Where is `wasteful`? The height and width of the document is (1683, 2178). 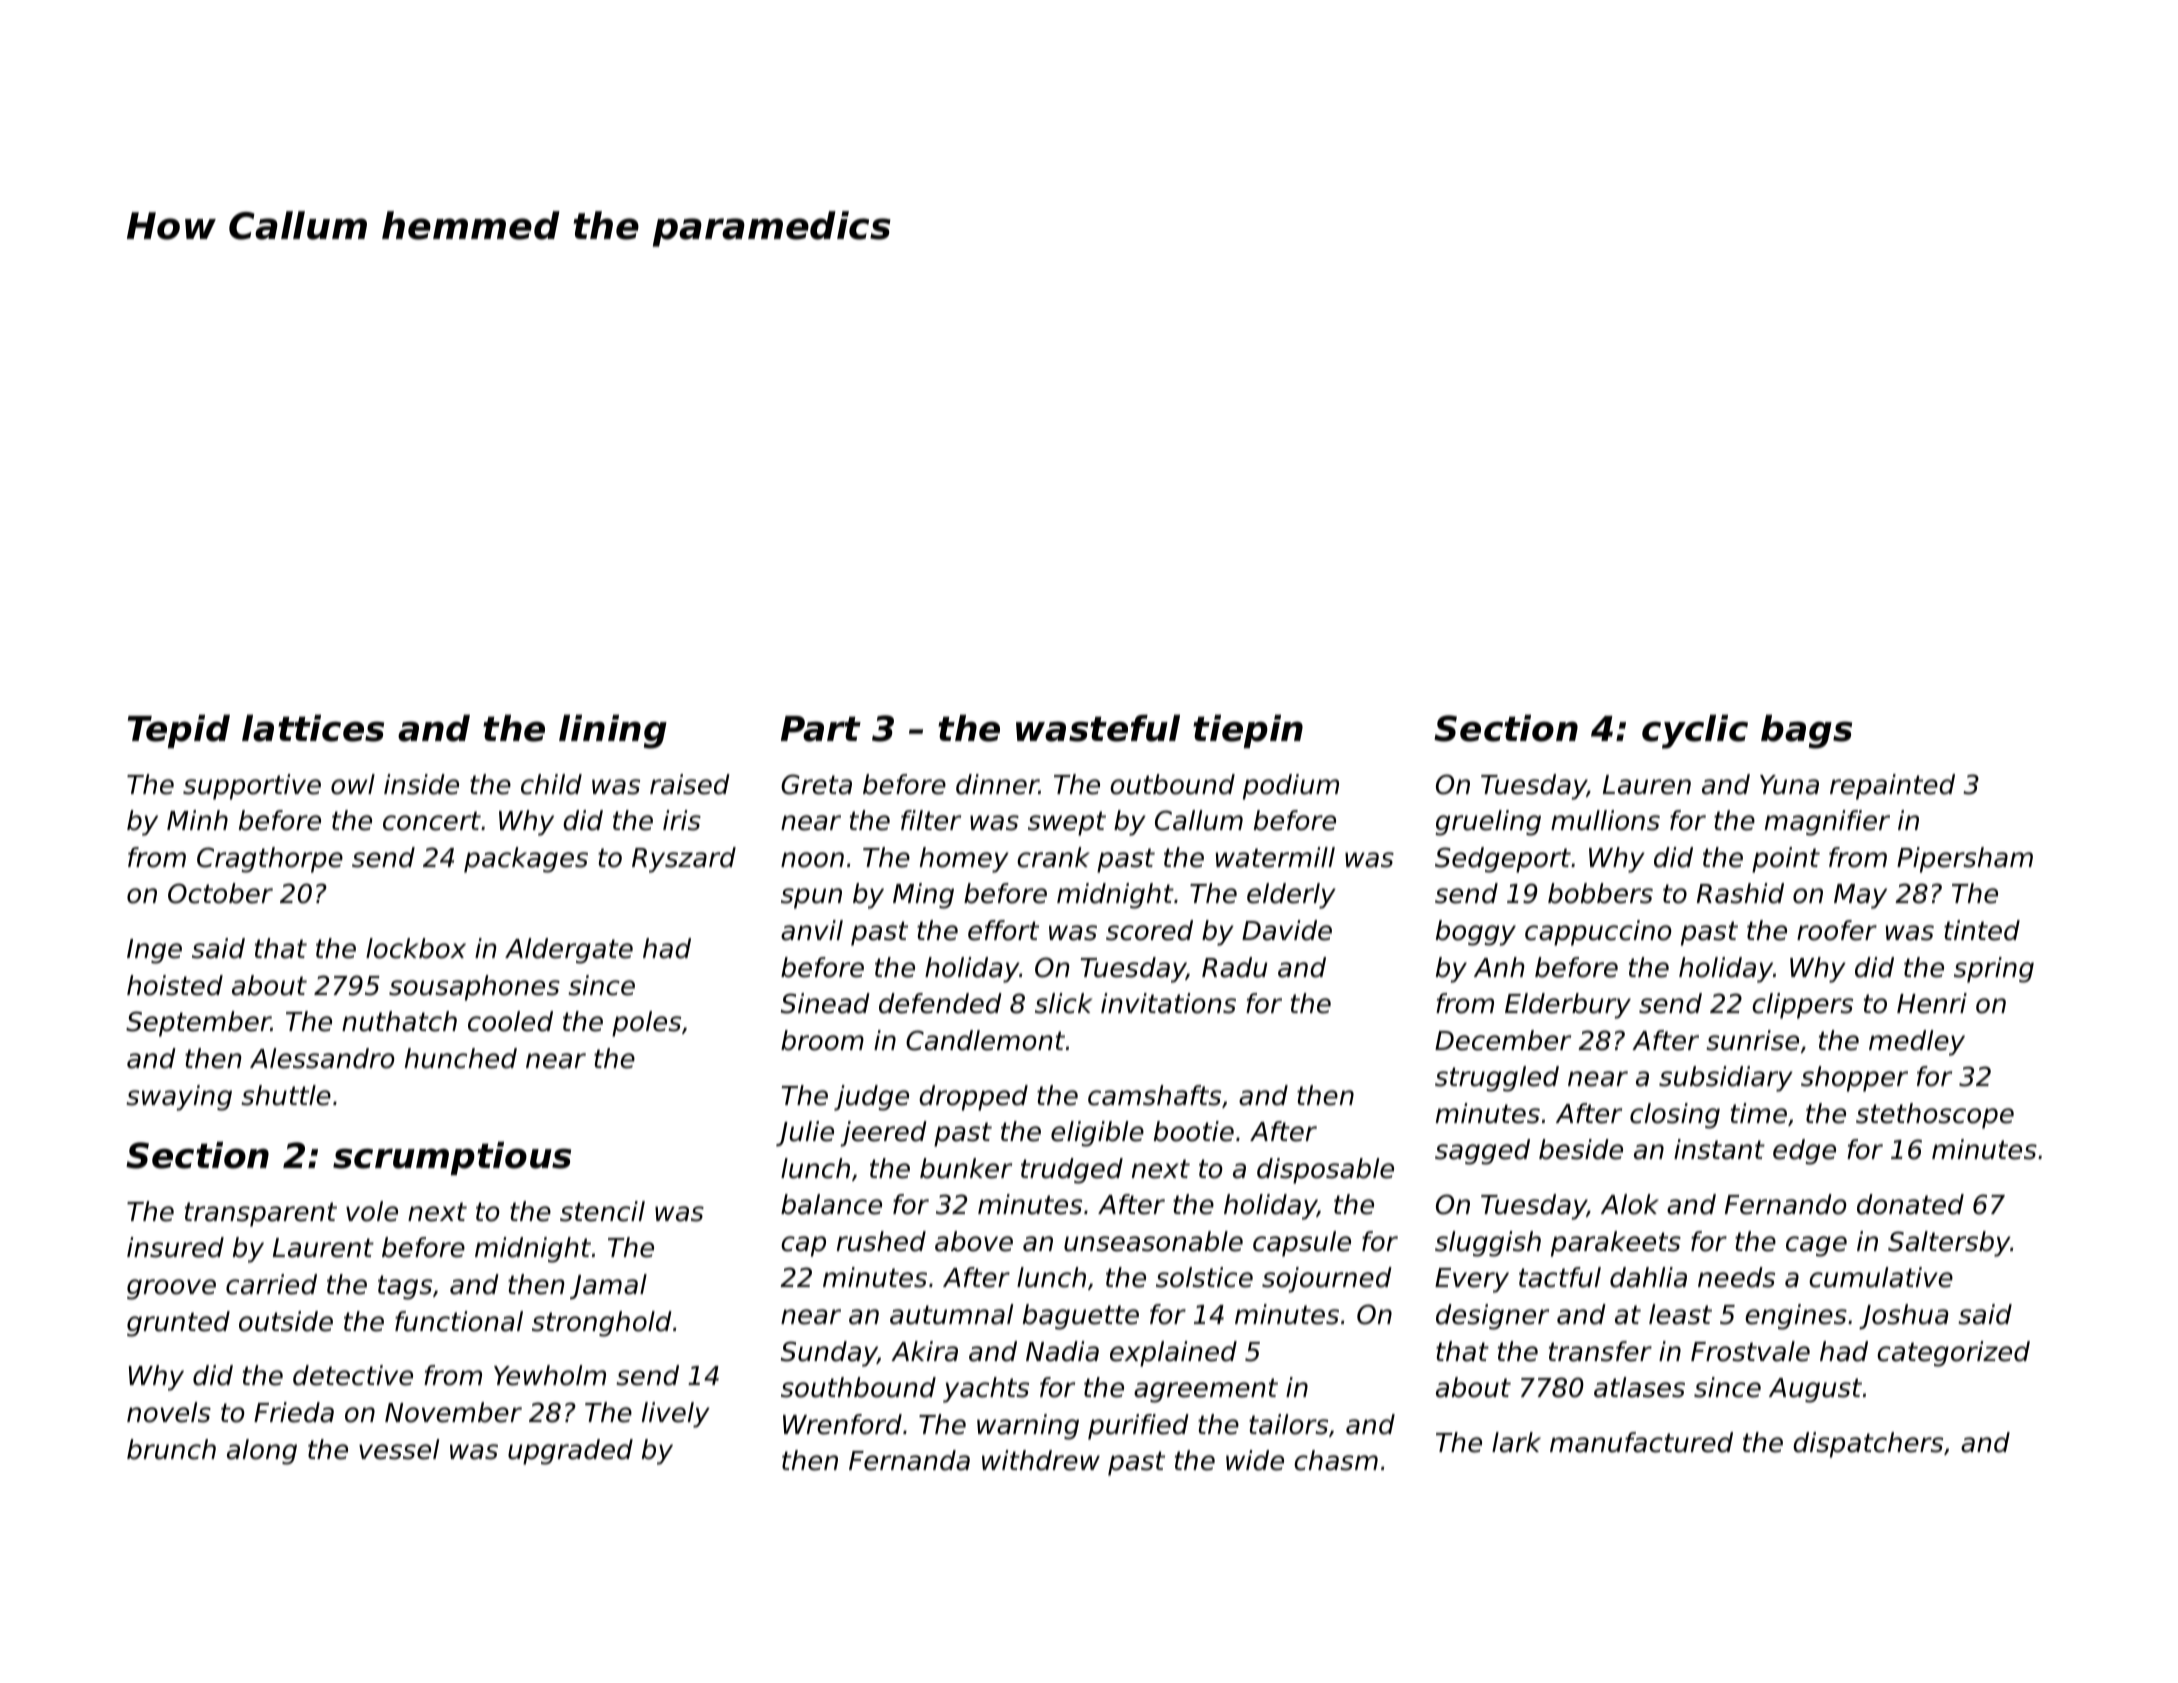
wasteful is located at coordinates (1098, 728).
